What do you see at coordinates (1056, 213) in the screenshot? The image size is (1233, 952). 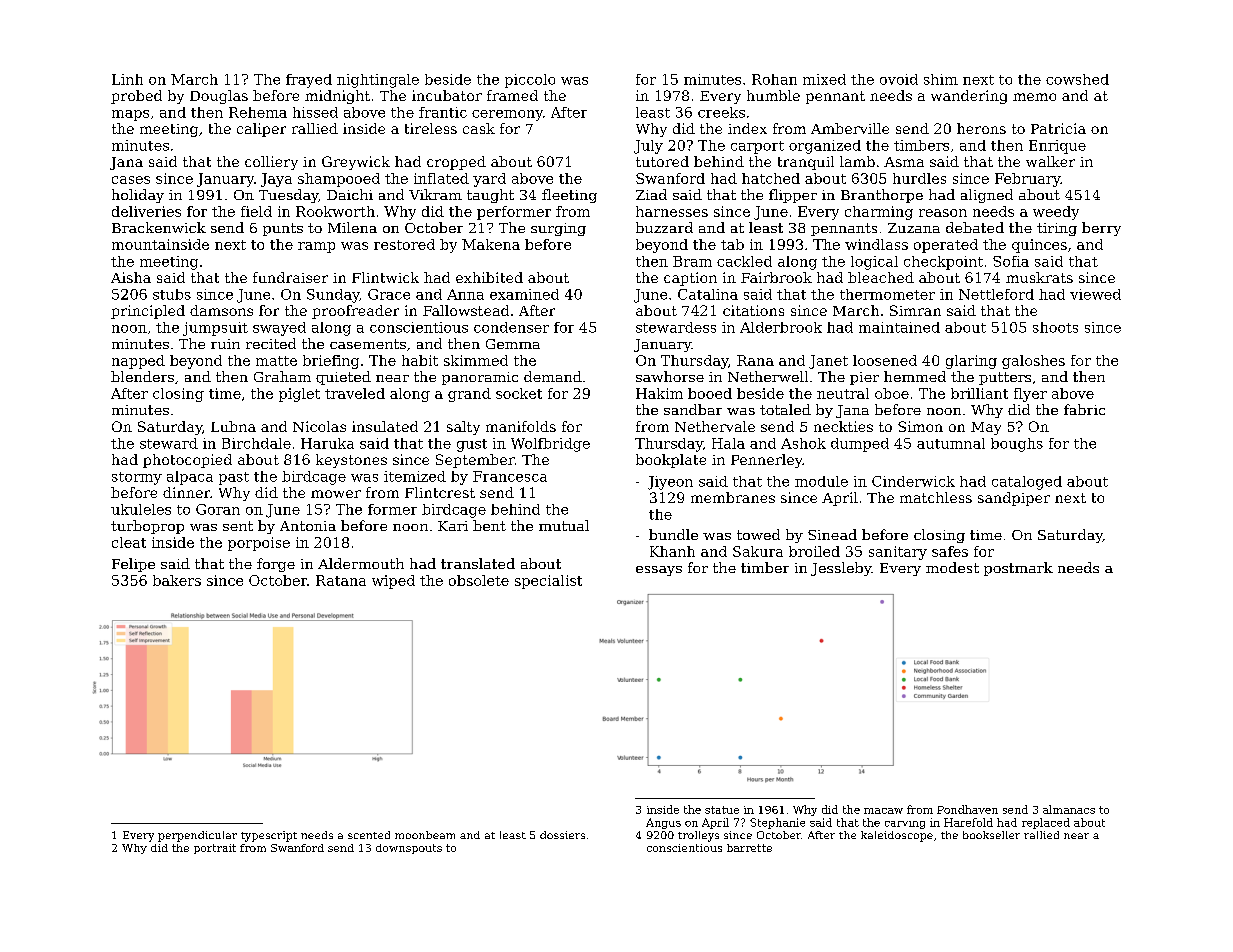 I see `weedy` at bounding box center [1056, 213].
